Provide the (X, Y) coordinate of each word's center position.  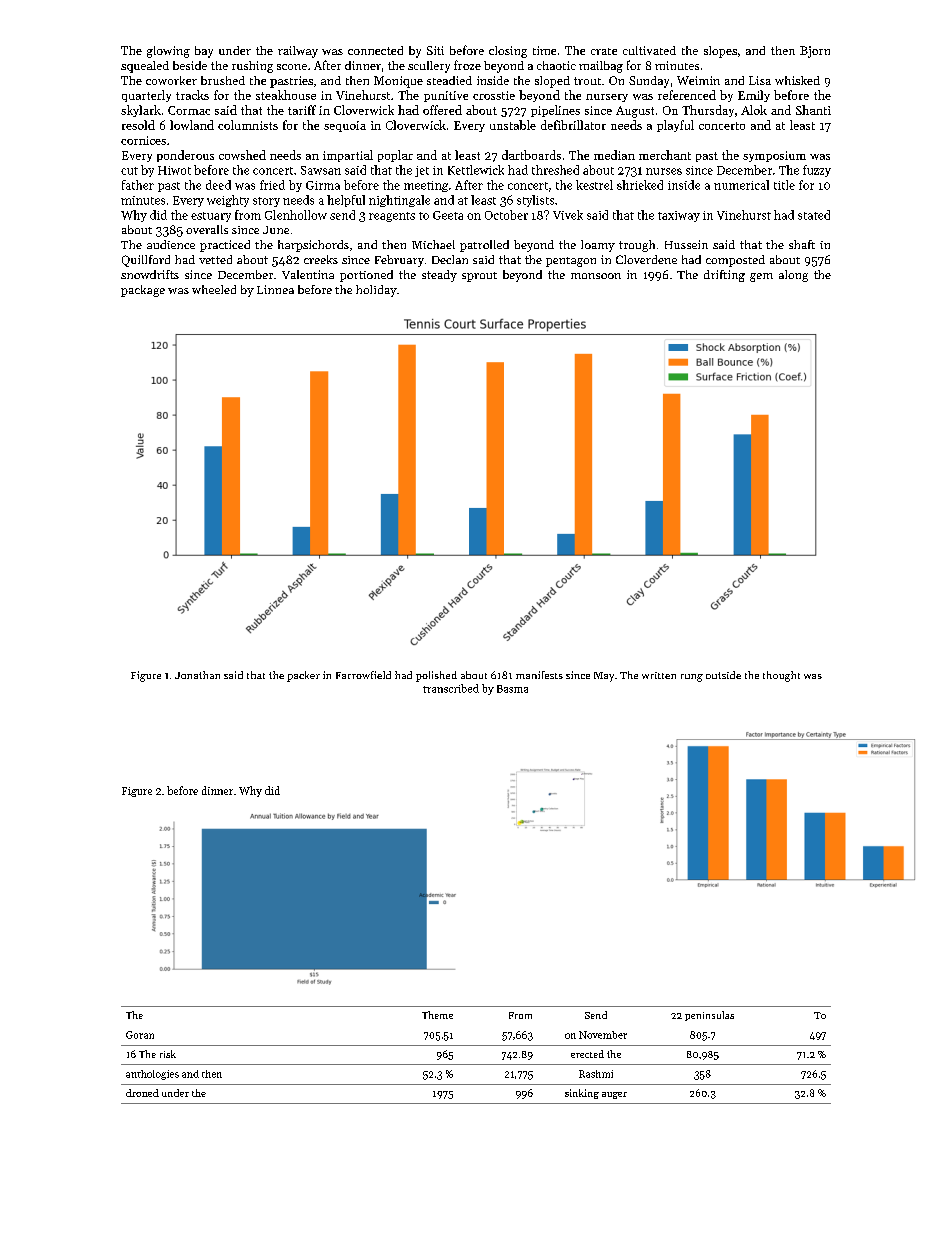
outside (723, 675)
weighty (228, 201)
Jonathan (197, 675)
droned (142, 1093)
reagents (392, 217)
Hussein (686, 244)
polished (436, 676)
